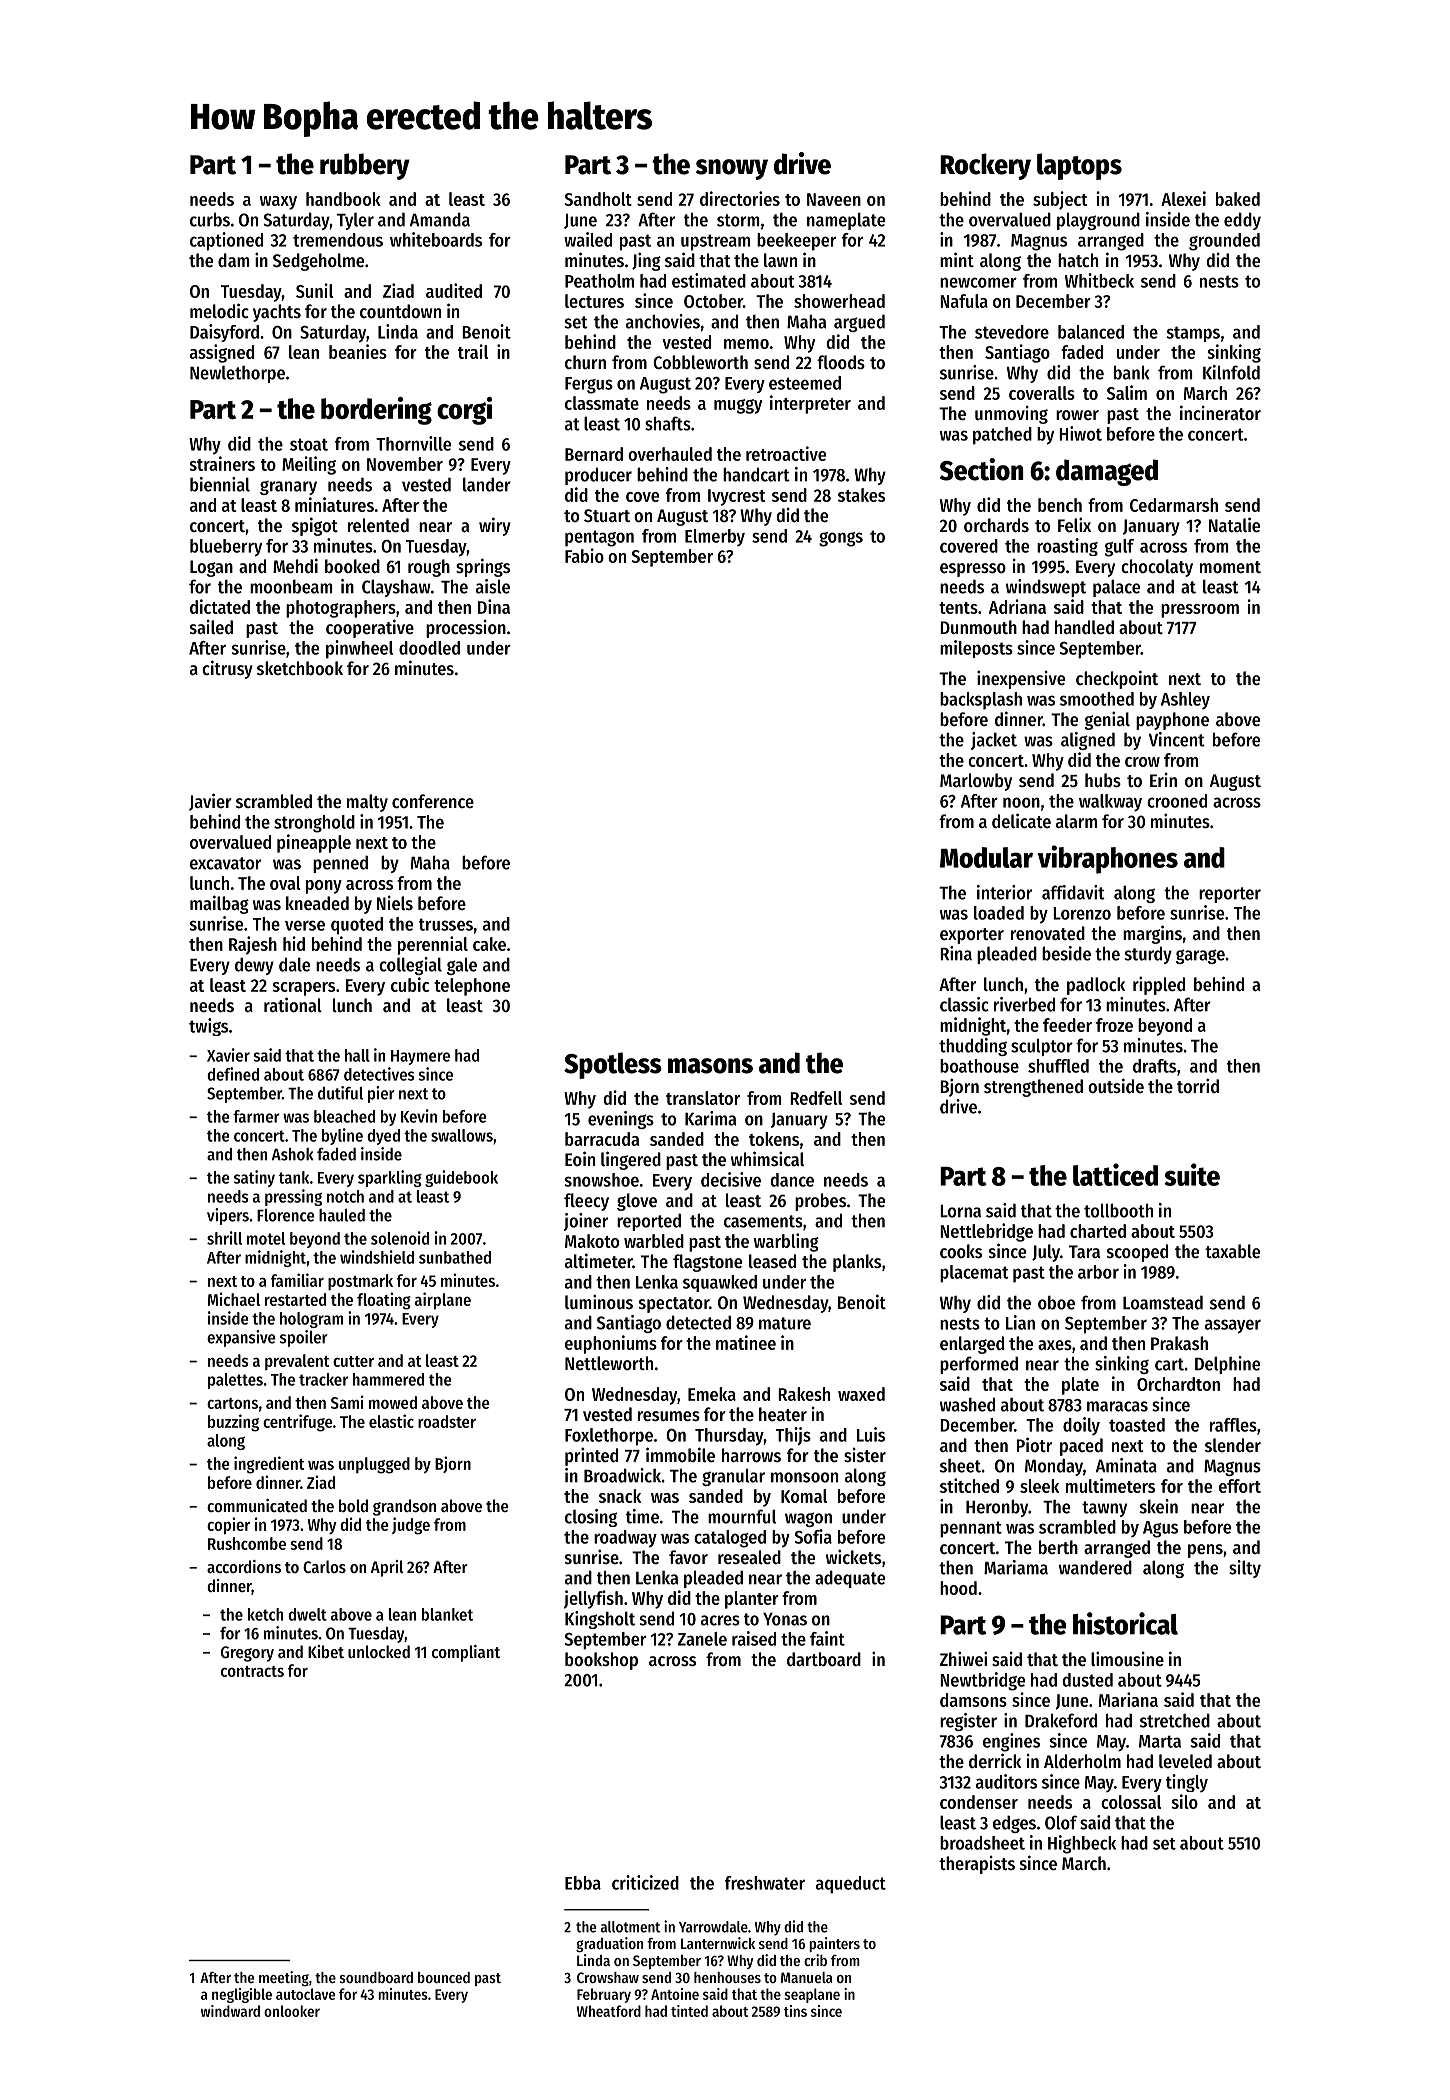  What do you see at coordinates (976, 649) in the document?
I see `mileposts` at bounding box center [976, 649].
